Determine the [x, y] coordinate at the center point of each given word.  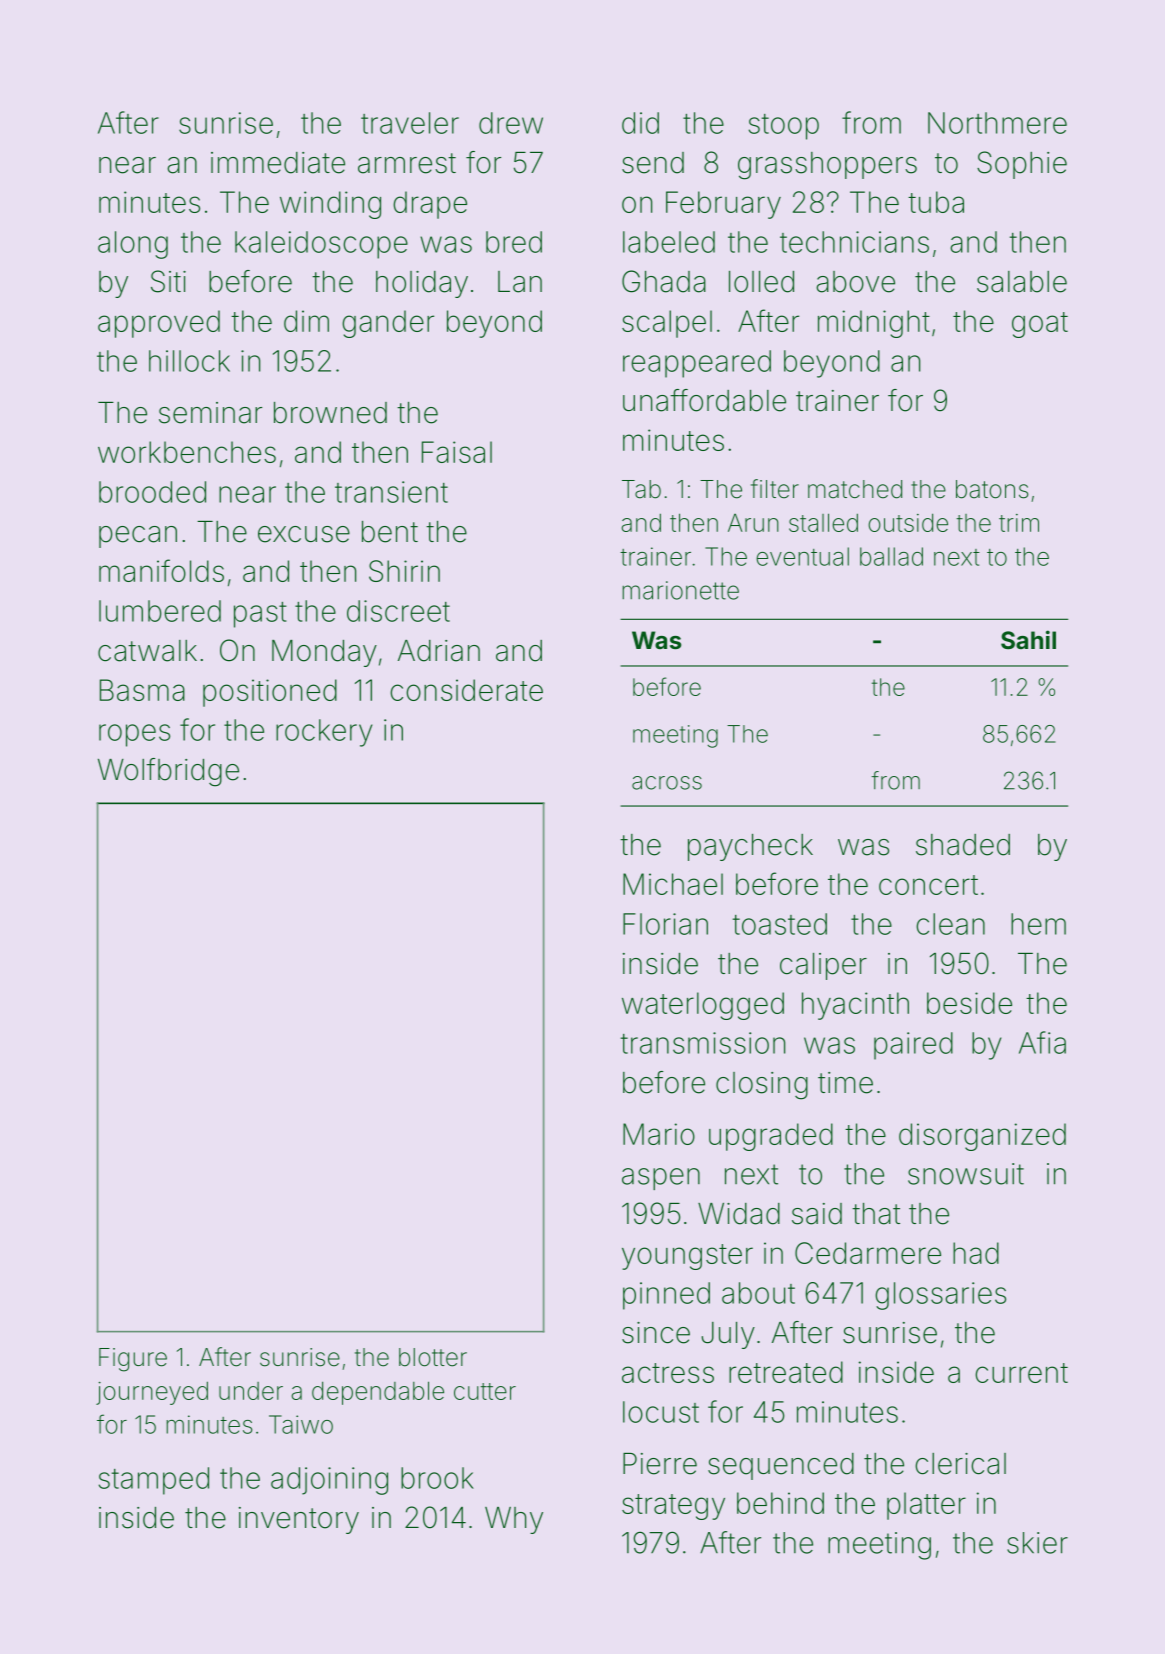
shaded [963, 845]
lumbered [160, 611]
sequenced [781, 1466]
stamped [154, 1481]
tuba [936, 202]
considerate [466, 690]
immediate [278, 163]
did [640, 123]
